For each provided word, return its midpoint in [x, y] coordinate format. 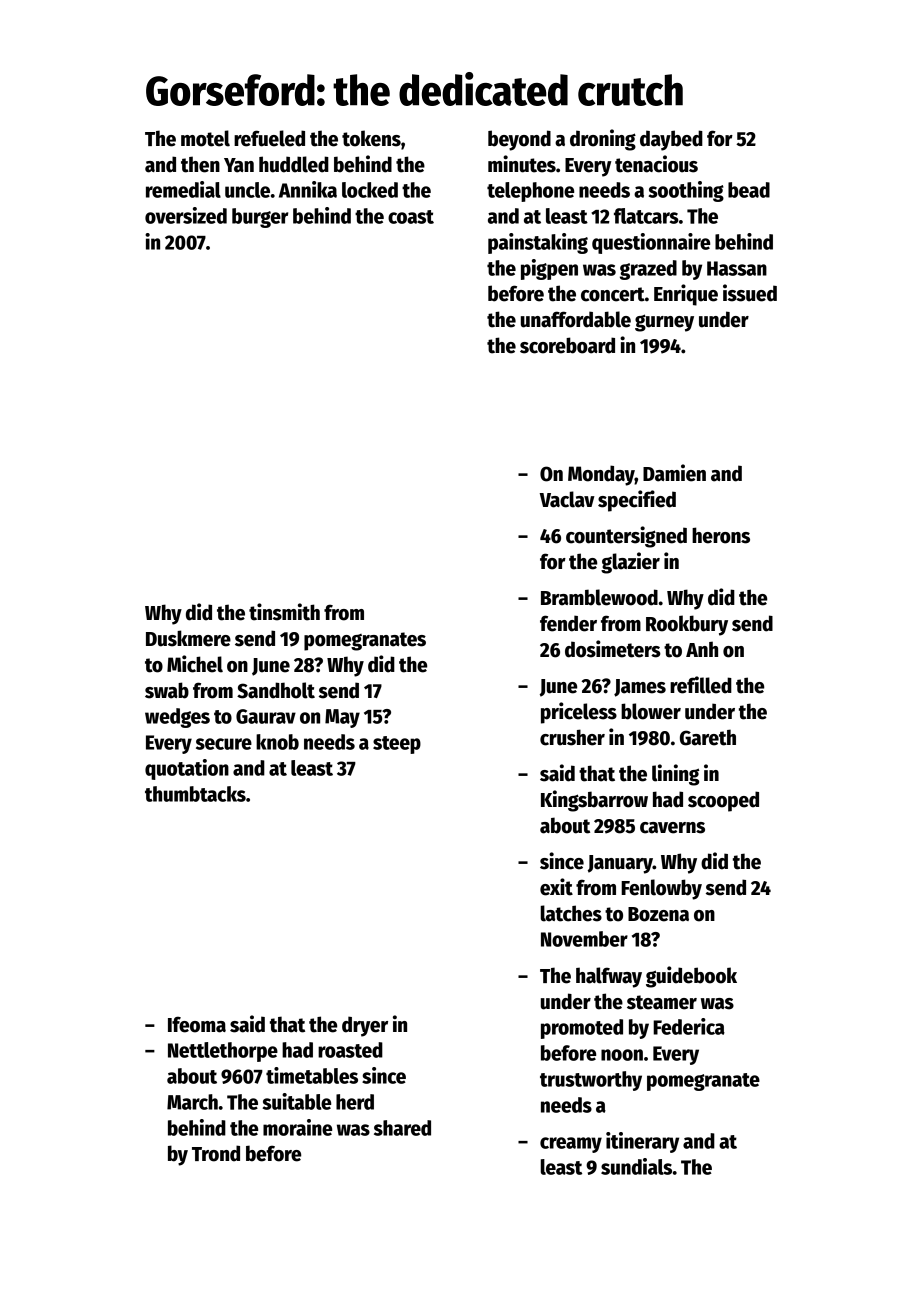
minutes [522, 164]
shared [402, 1128]
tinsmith [284, 612]
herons [721, 535]
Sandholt [276, 690]
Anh [702, 649]
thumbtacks [195, 794]
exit [556, 887]
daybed [671, 140]
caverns [672, 828]
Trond [216, 1153]
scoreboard [567, 345]
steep [397, 745]
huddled [294, 164]
